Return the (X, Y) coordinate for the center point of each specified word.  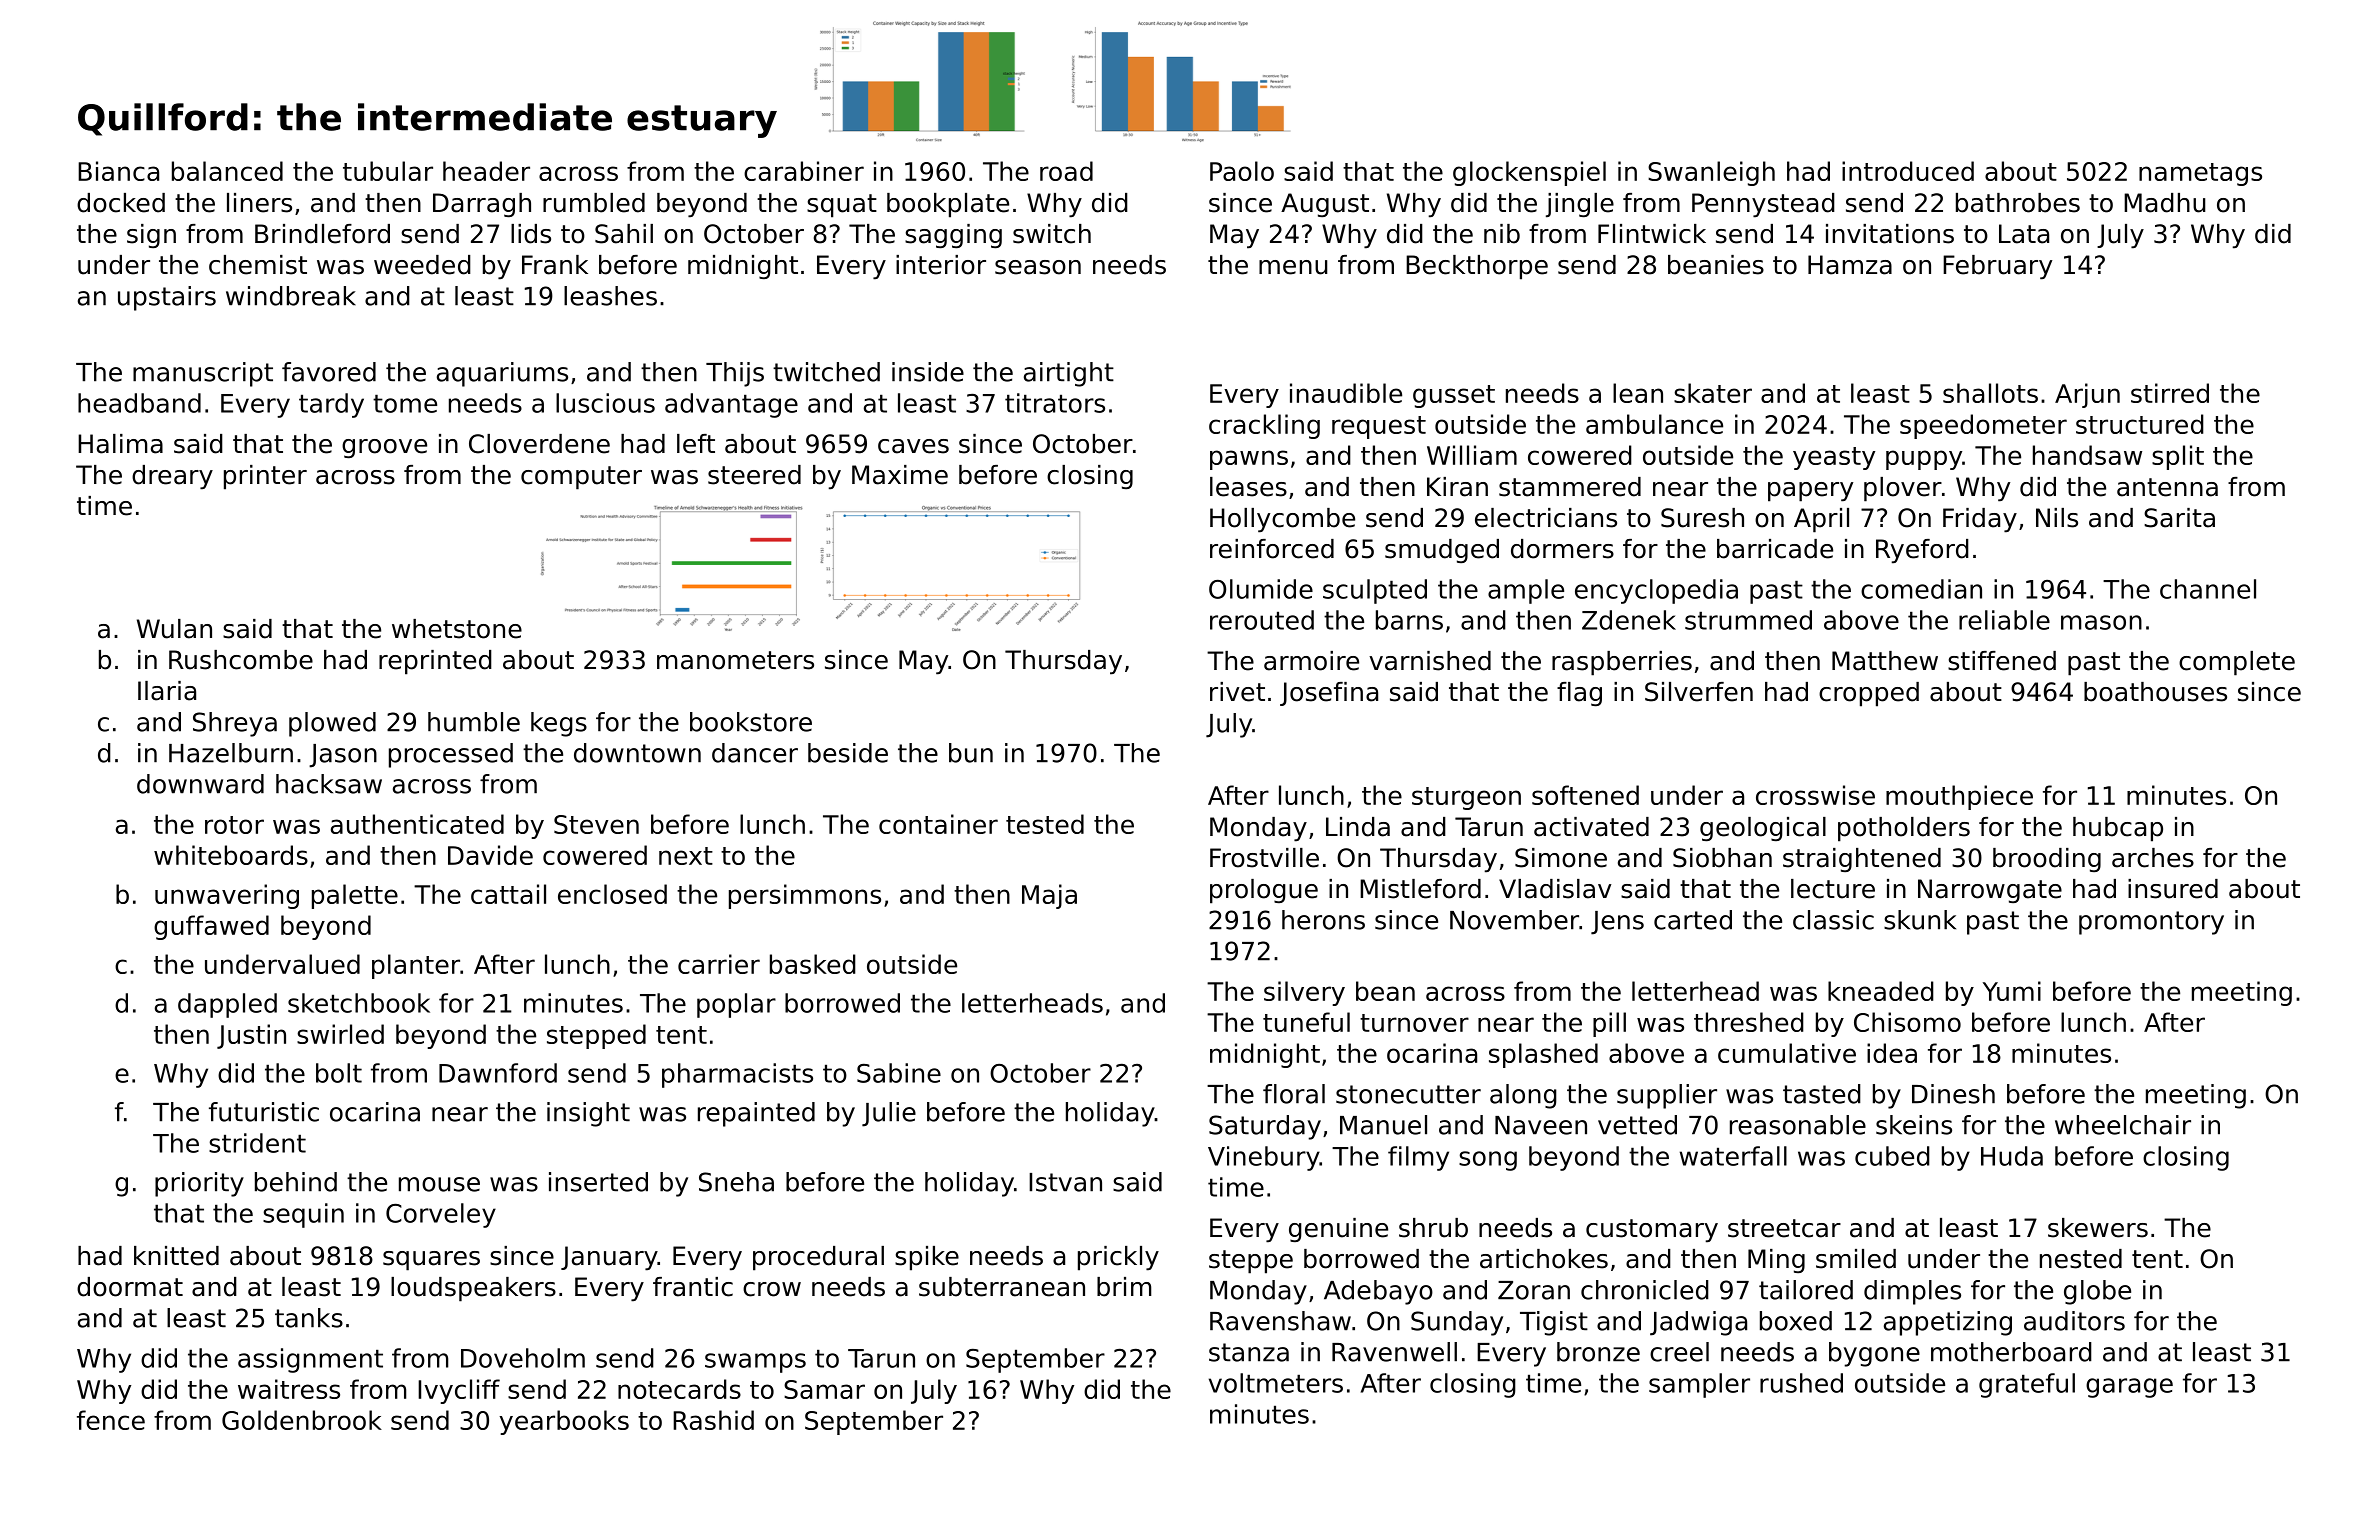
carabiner (804, 171)
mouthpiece (1959, 797)
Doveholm (523, 1358)
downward (200, 784)
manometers (735, 660)
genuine (1338, 1230)
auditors (2074, 1321)
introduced (1908, 171)
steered (754, 475)
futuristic (264, 1112)
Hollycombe (1282, 520)
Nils (2057, 518)
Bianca (118, 171)
